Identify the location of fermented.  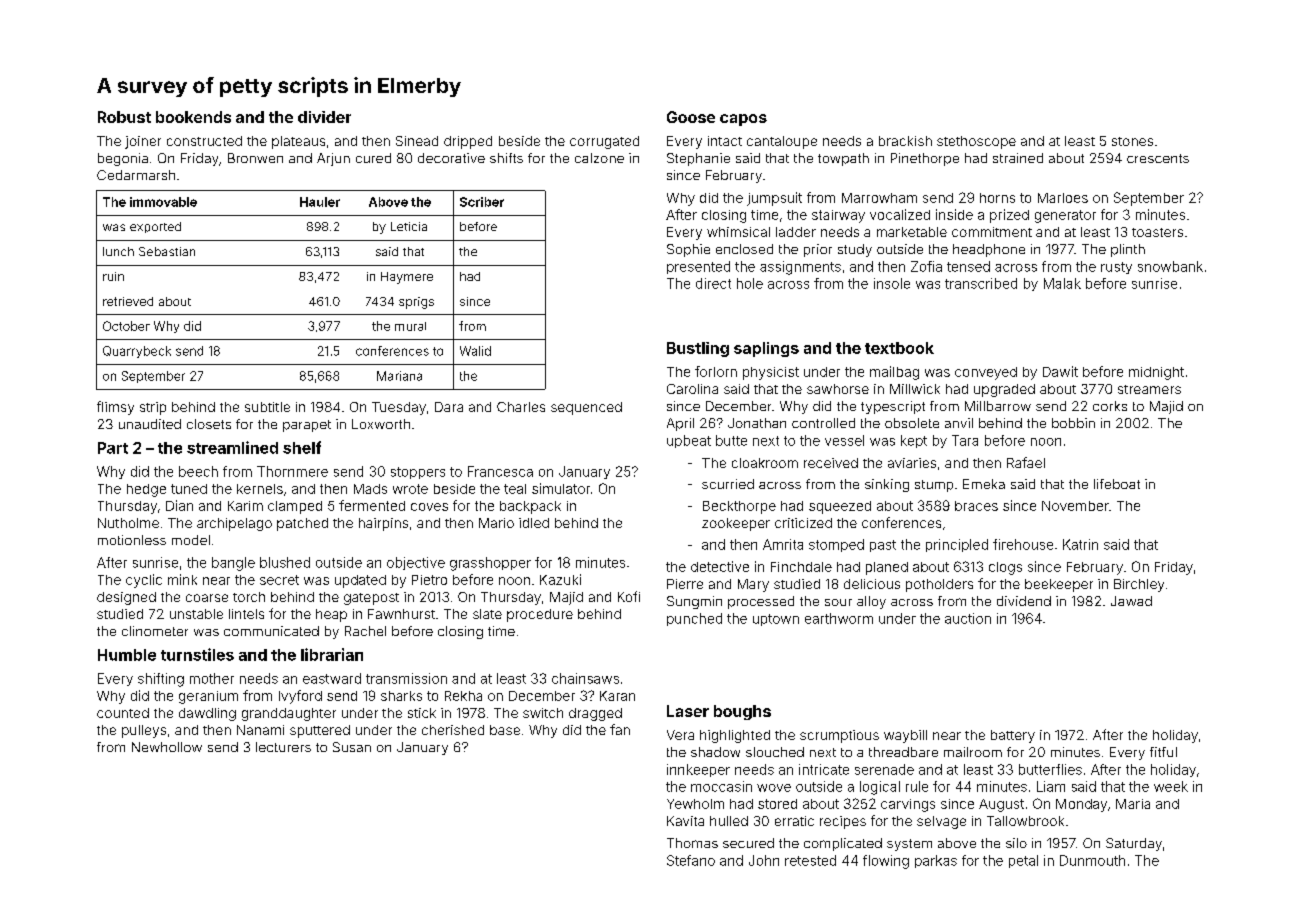
(372, 505).
